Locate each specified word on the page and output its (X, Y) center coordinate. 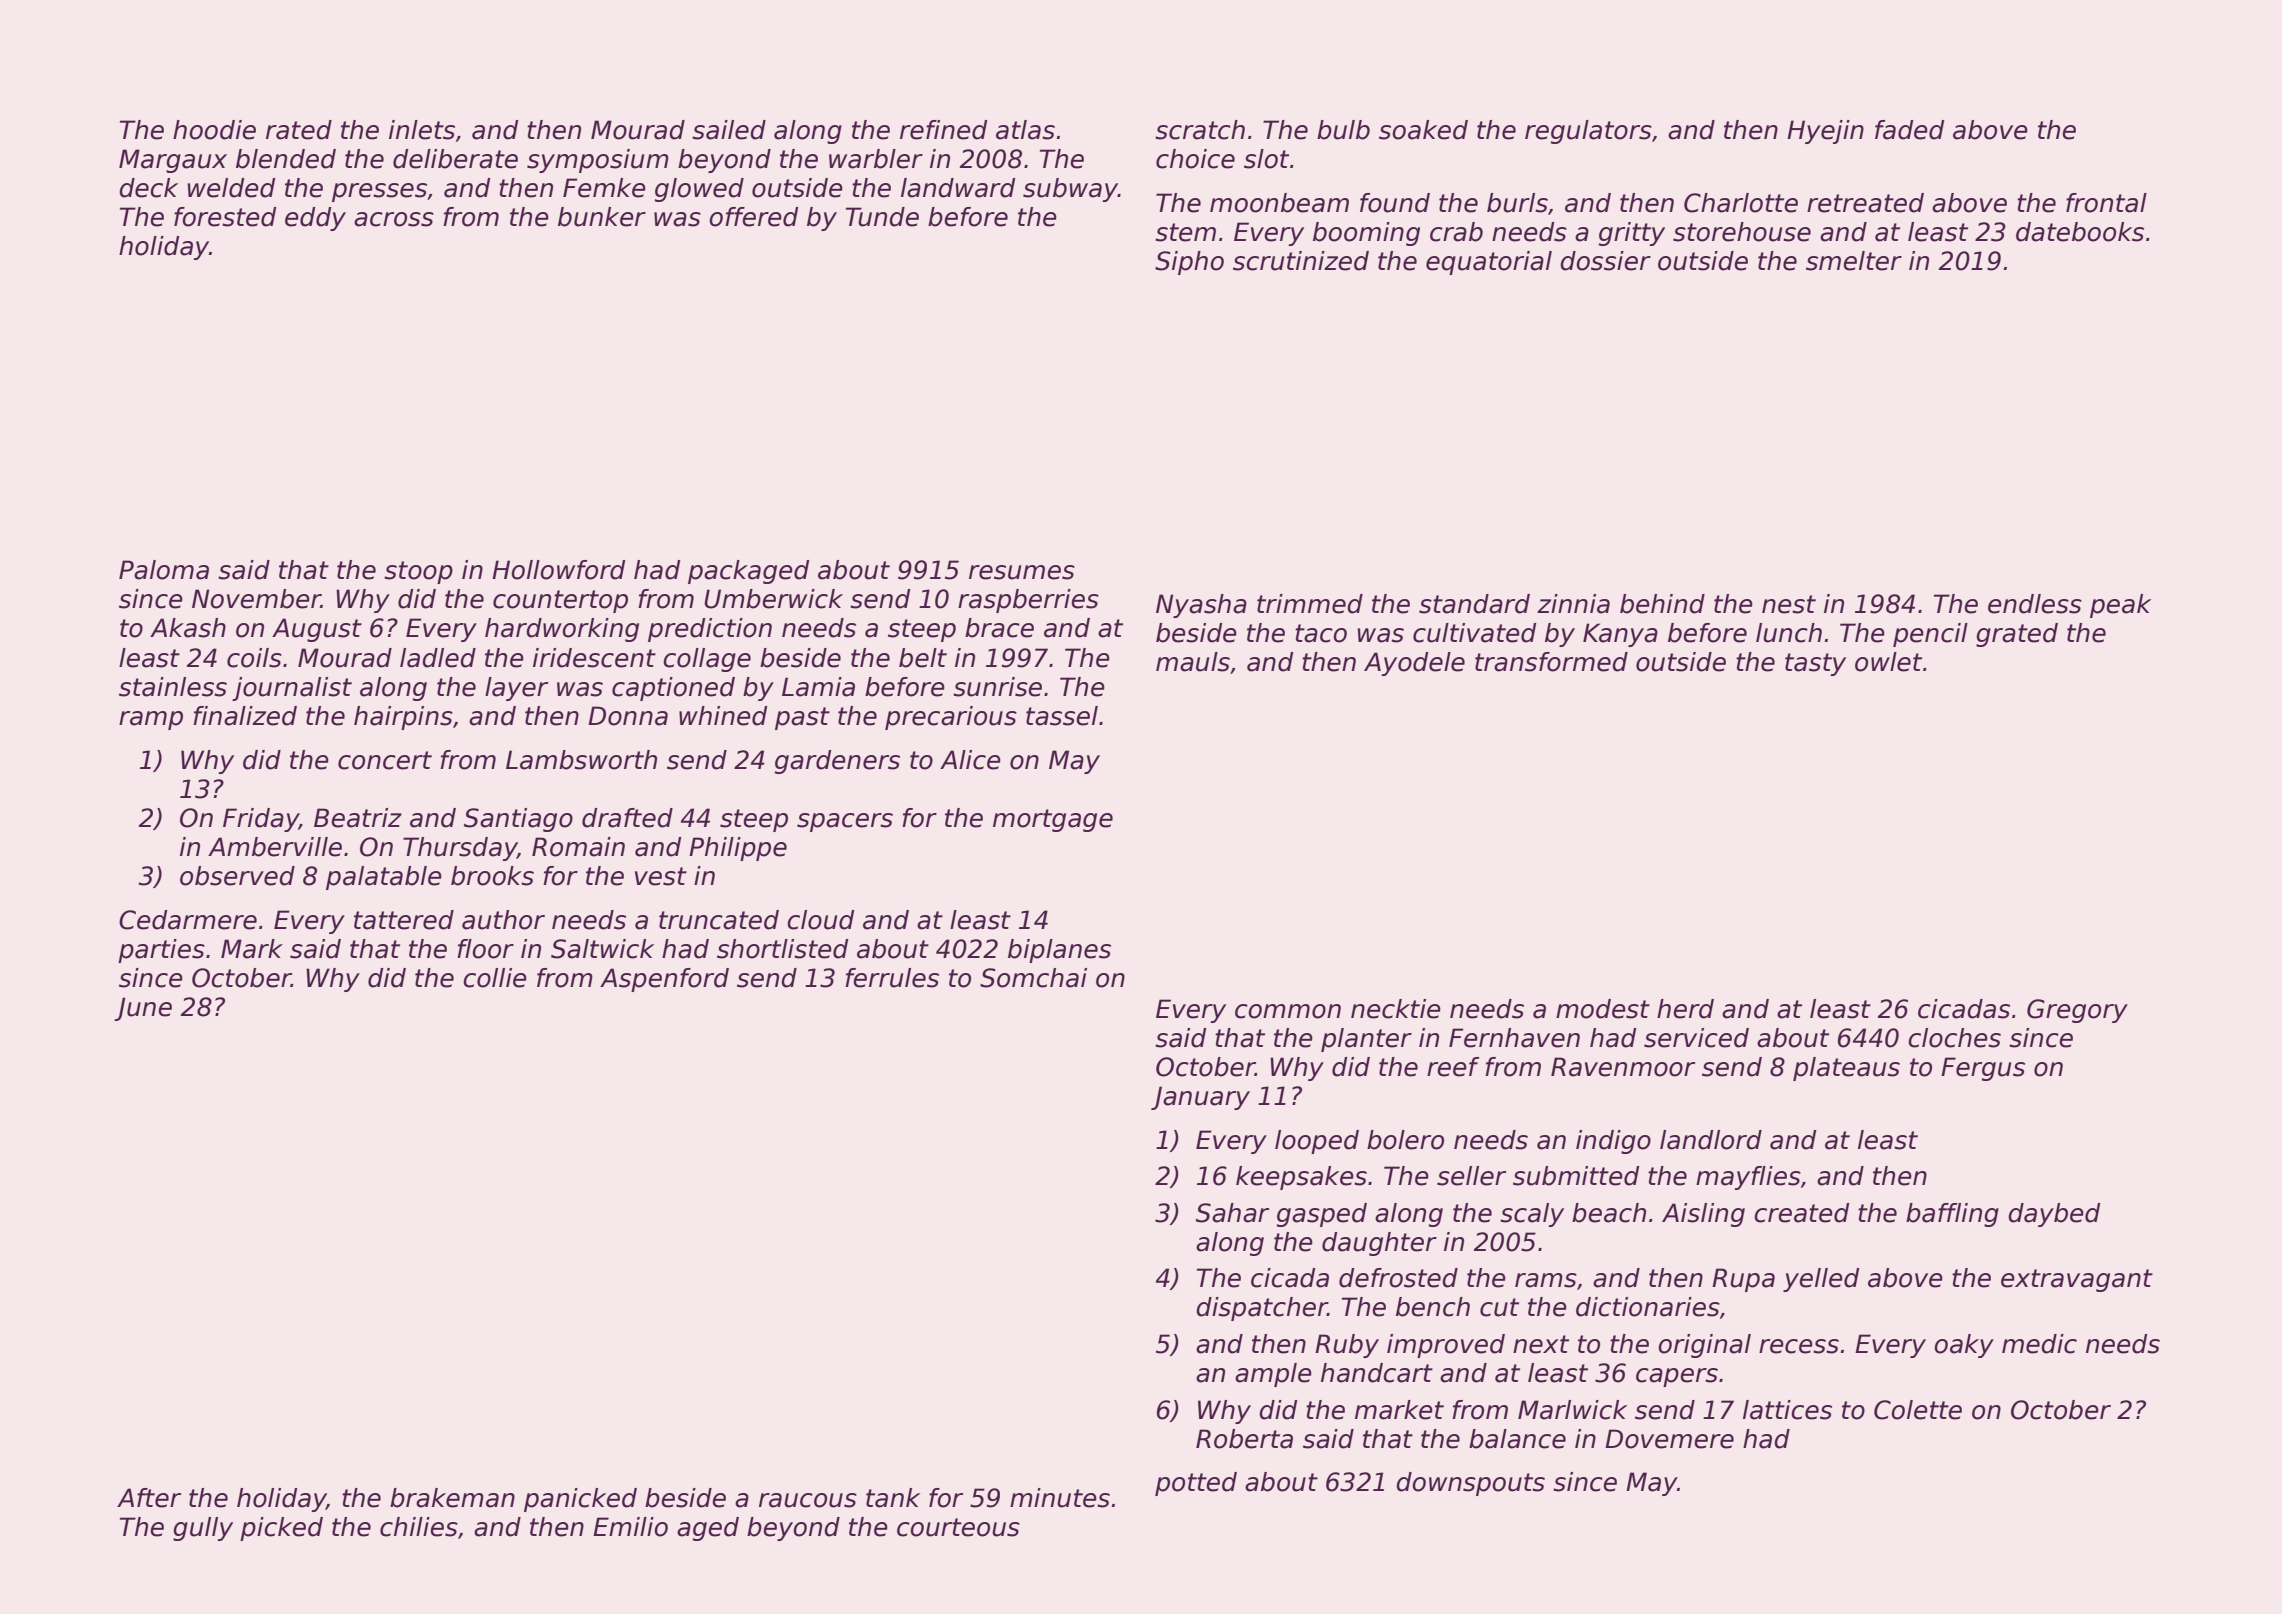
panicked (580, 1500)
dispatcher (1262, 1309)
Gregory (2077, 1011)
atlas (1025, 130)
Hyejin (1825, 132)
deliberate (455, 159)
